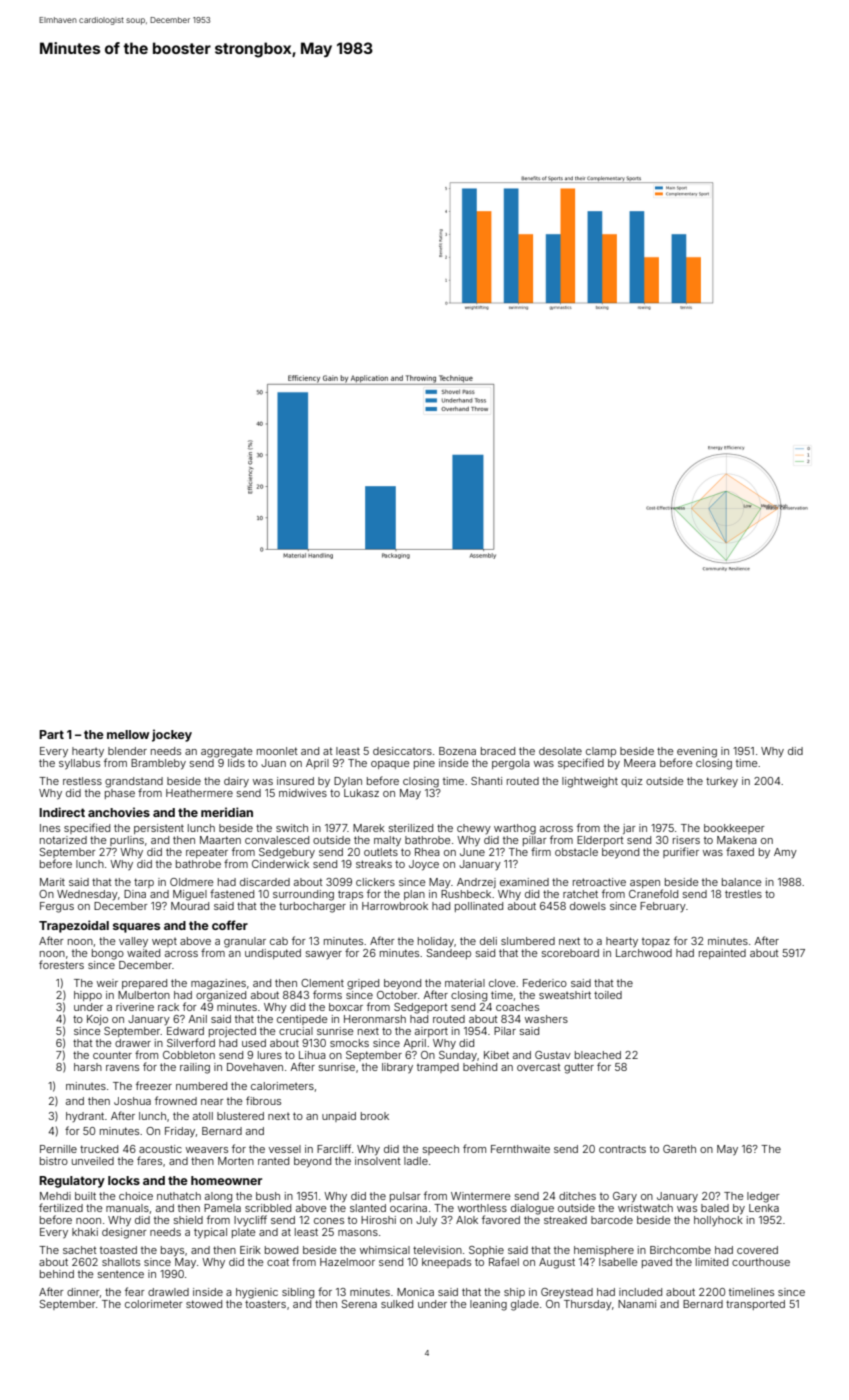 Image resolution: width=849 pixels, height=1400 pixels. I want to click on trestles, so click(743, 894).
